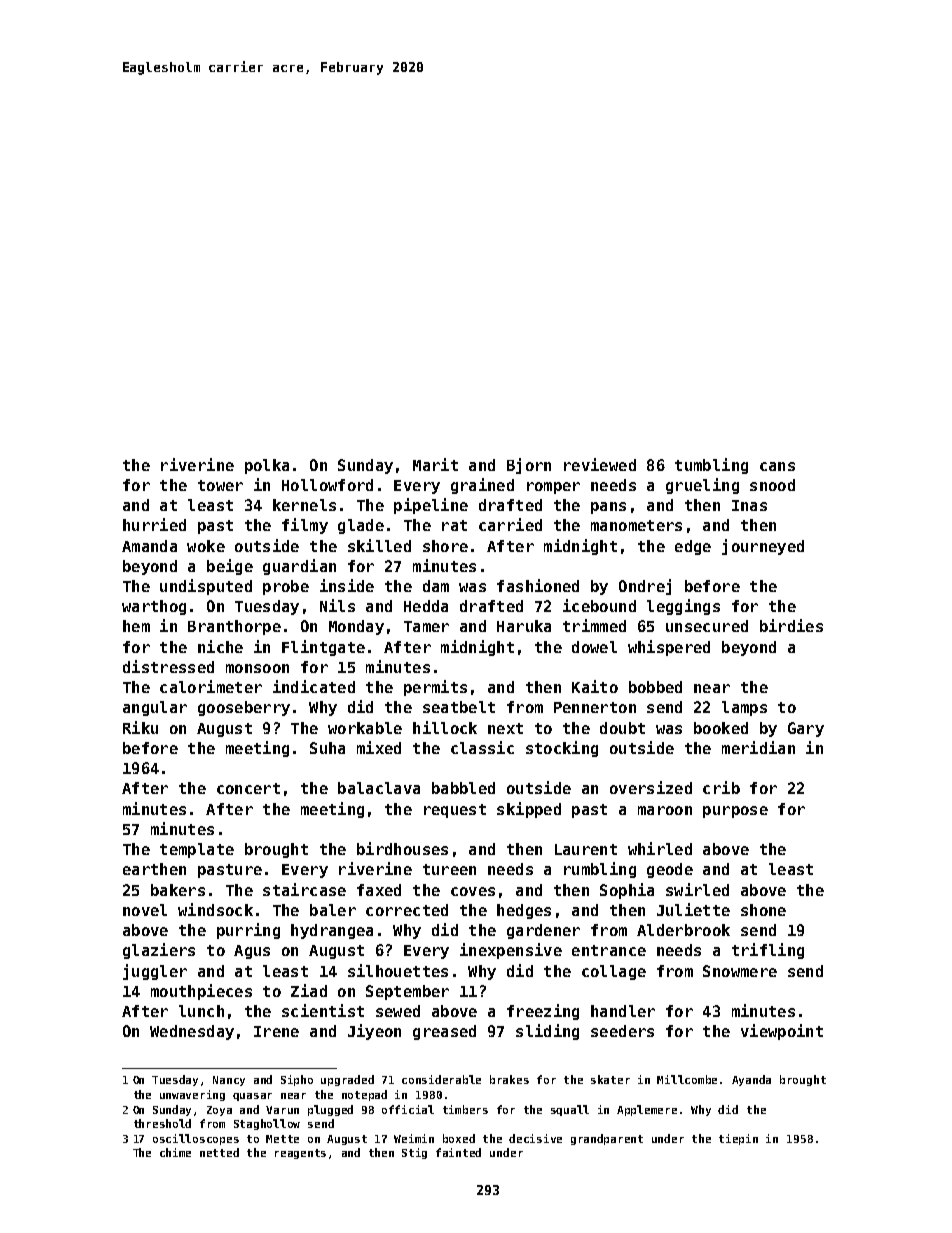  Describe the element at coordinates (248, 788) in the screenshot. I see `concert` at that location.
